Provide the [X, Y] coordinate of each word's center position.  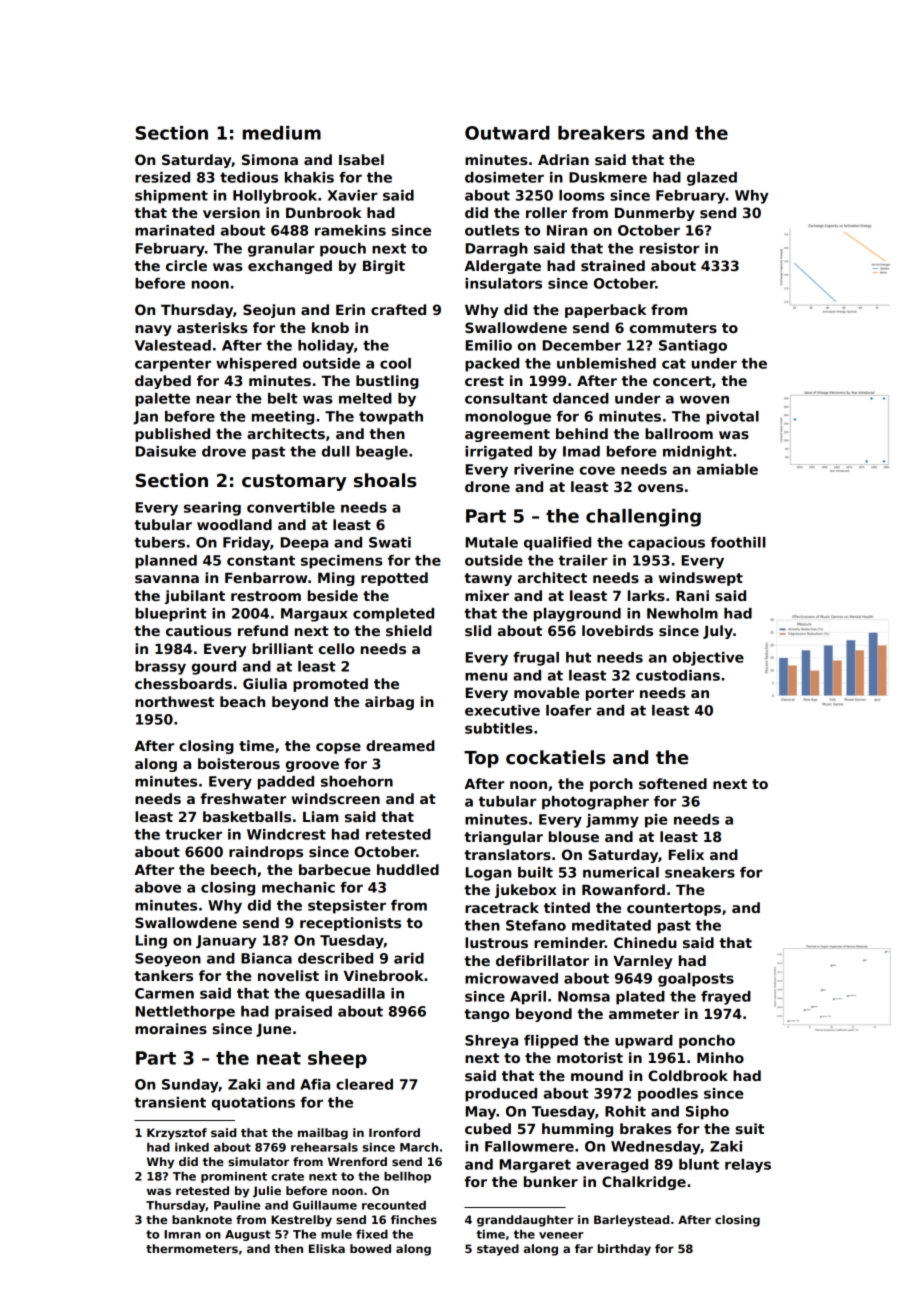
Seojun [269, 311]
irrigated [498, 453]
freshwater [243, 798]
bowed [370, 1248]
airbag [389, 703]
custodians [678, 675]
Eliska [327, 1248]
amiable [727, 469]
